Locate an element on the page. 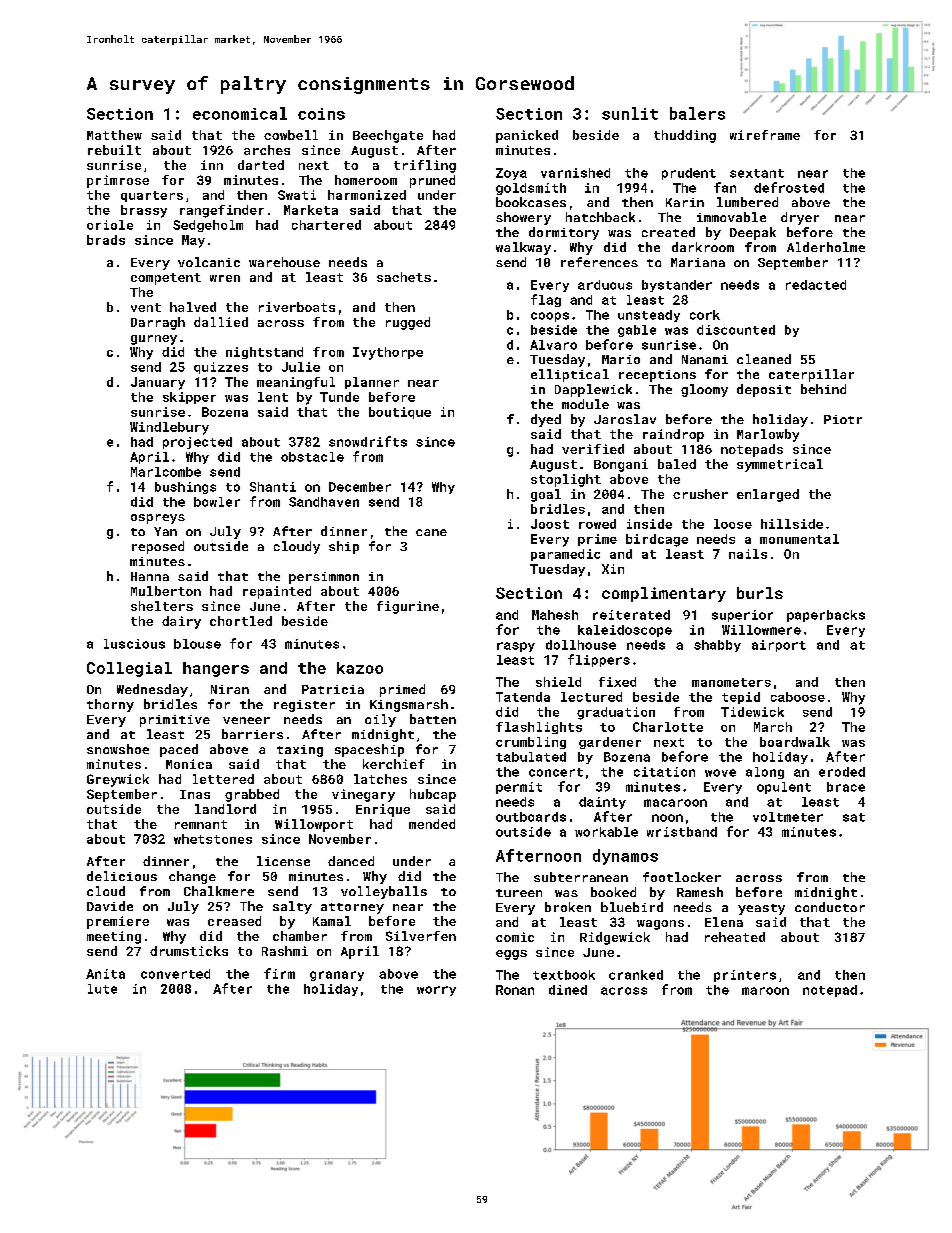  maroon is located at coordinates (765, 991).
